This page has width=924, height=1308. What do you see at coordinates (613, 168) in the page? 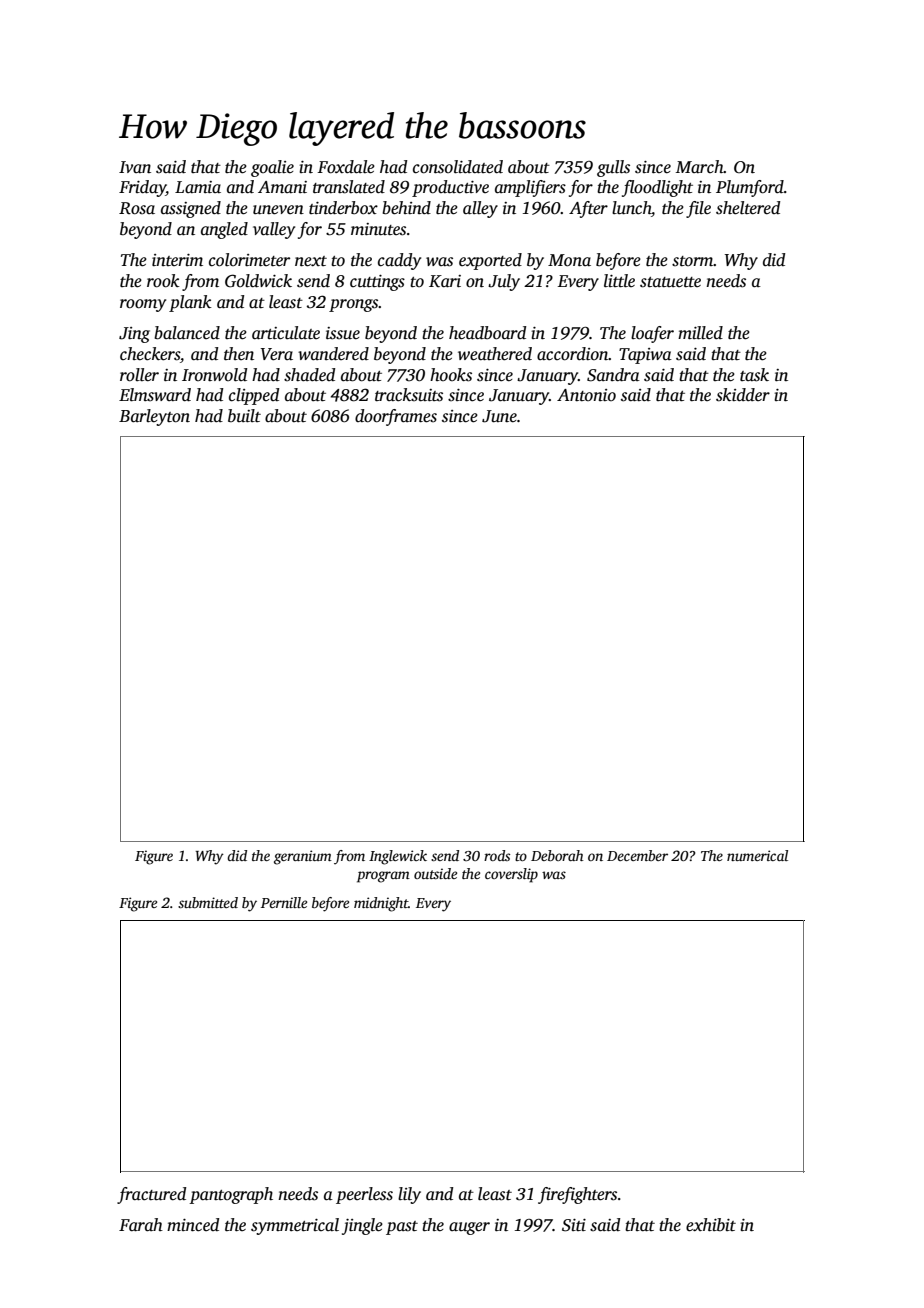
I see `gulls` at bounding box center [613, 168].
